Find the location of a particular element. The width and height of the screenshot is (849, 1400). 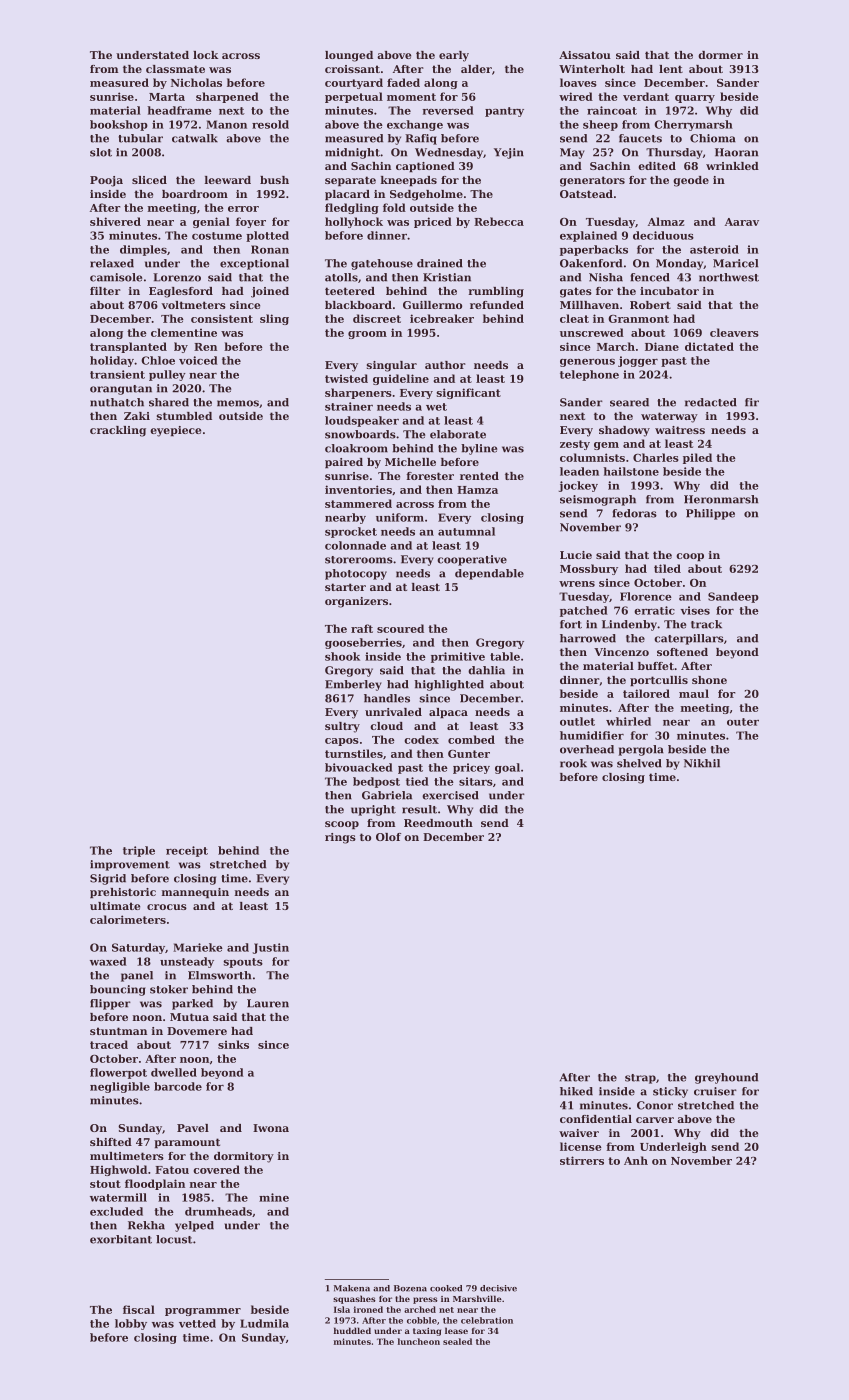

northwest is located at coordinates (729, 277).
